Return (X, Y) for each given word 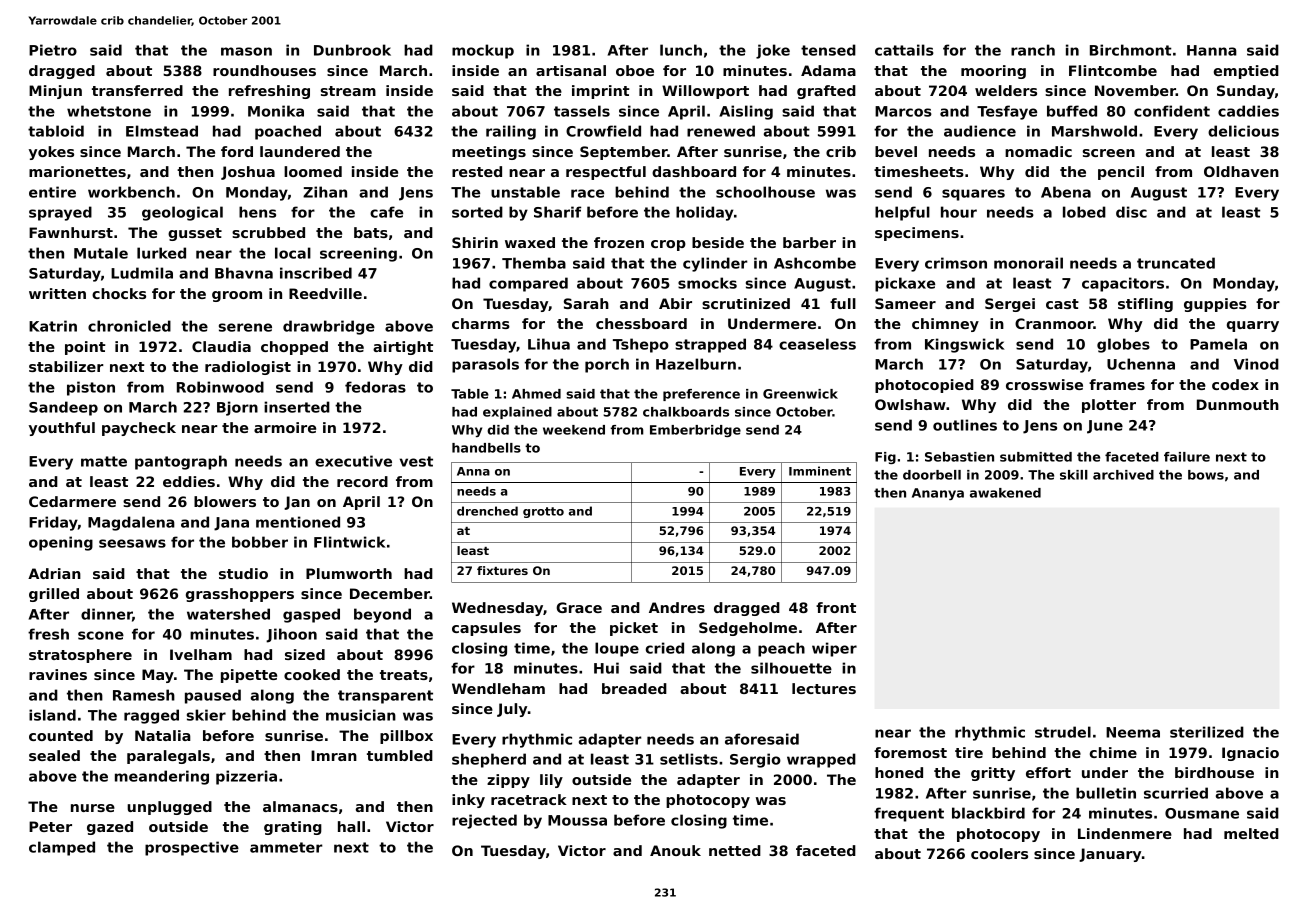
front (836, 607)
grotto (543, 512)
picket (634, 629)
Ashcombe (815, 263)
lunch (681, 50)
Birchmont (1131, 50)
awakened (1005, 493)
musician (361, 715)
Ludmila (142, 273)
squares (973, 195)
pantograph (181, 462)
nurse (93, 808)
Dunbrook (352, 50)
